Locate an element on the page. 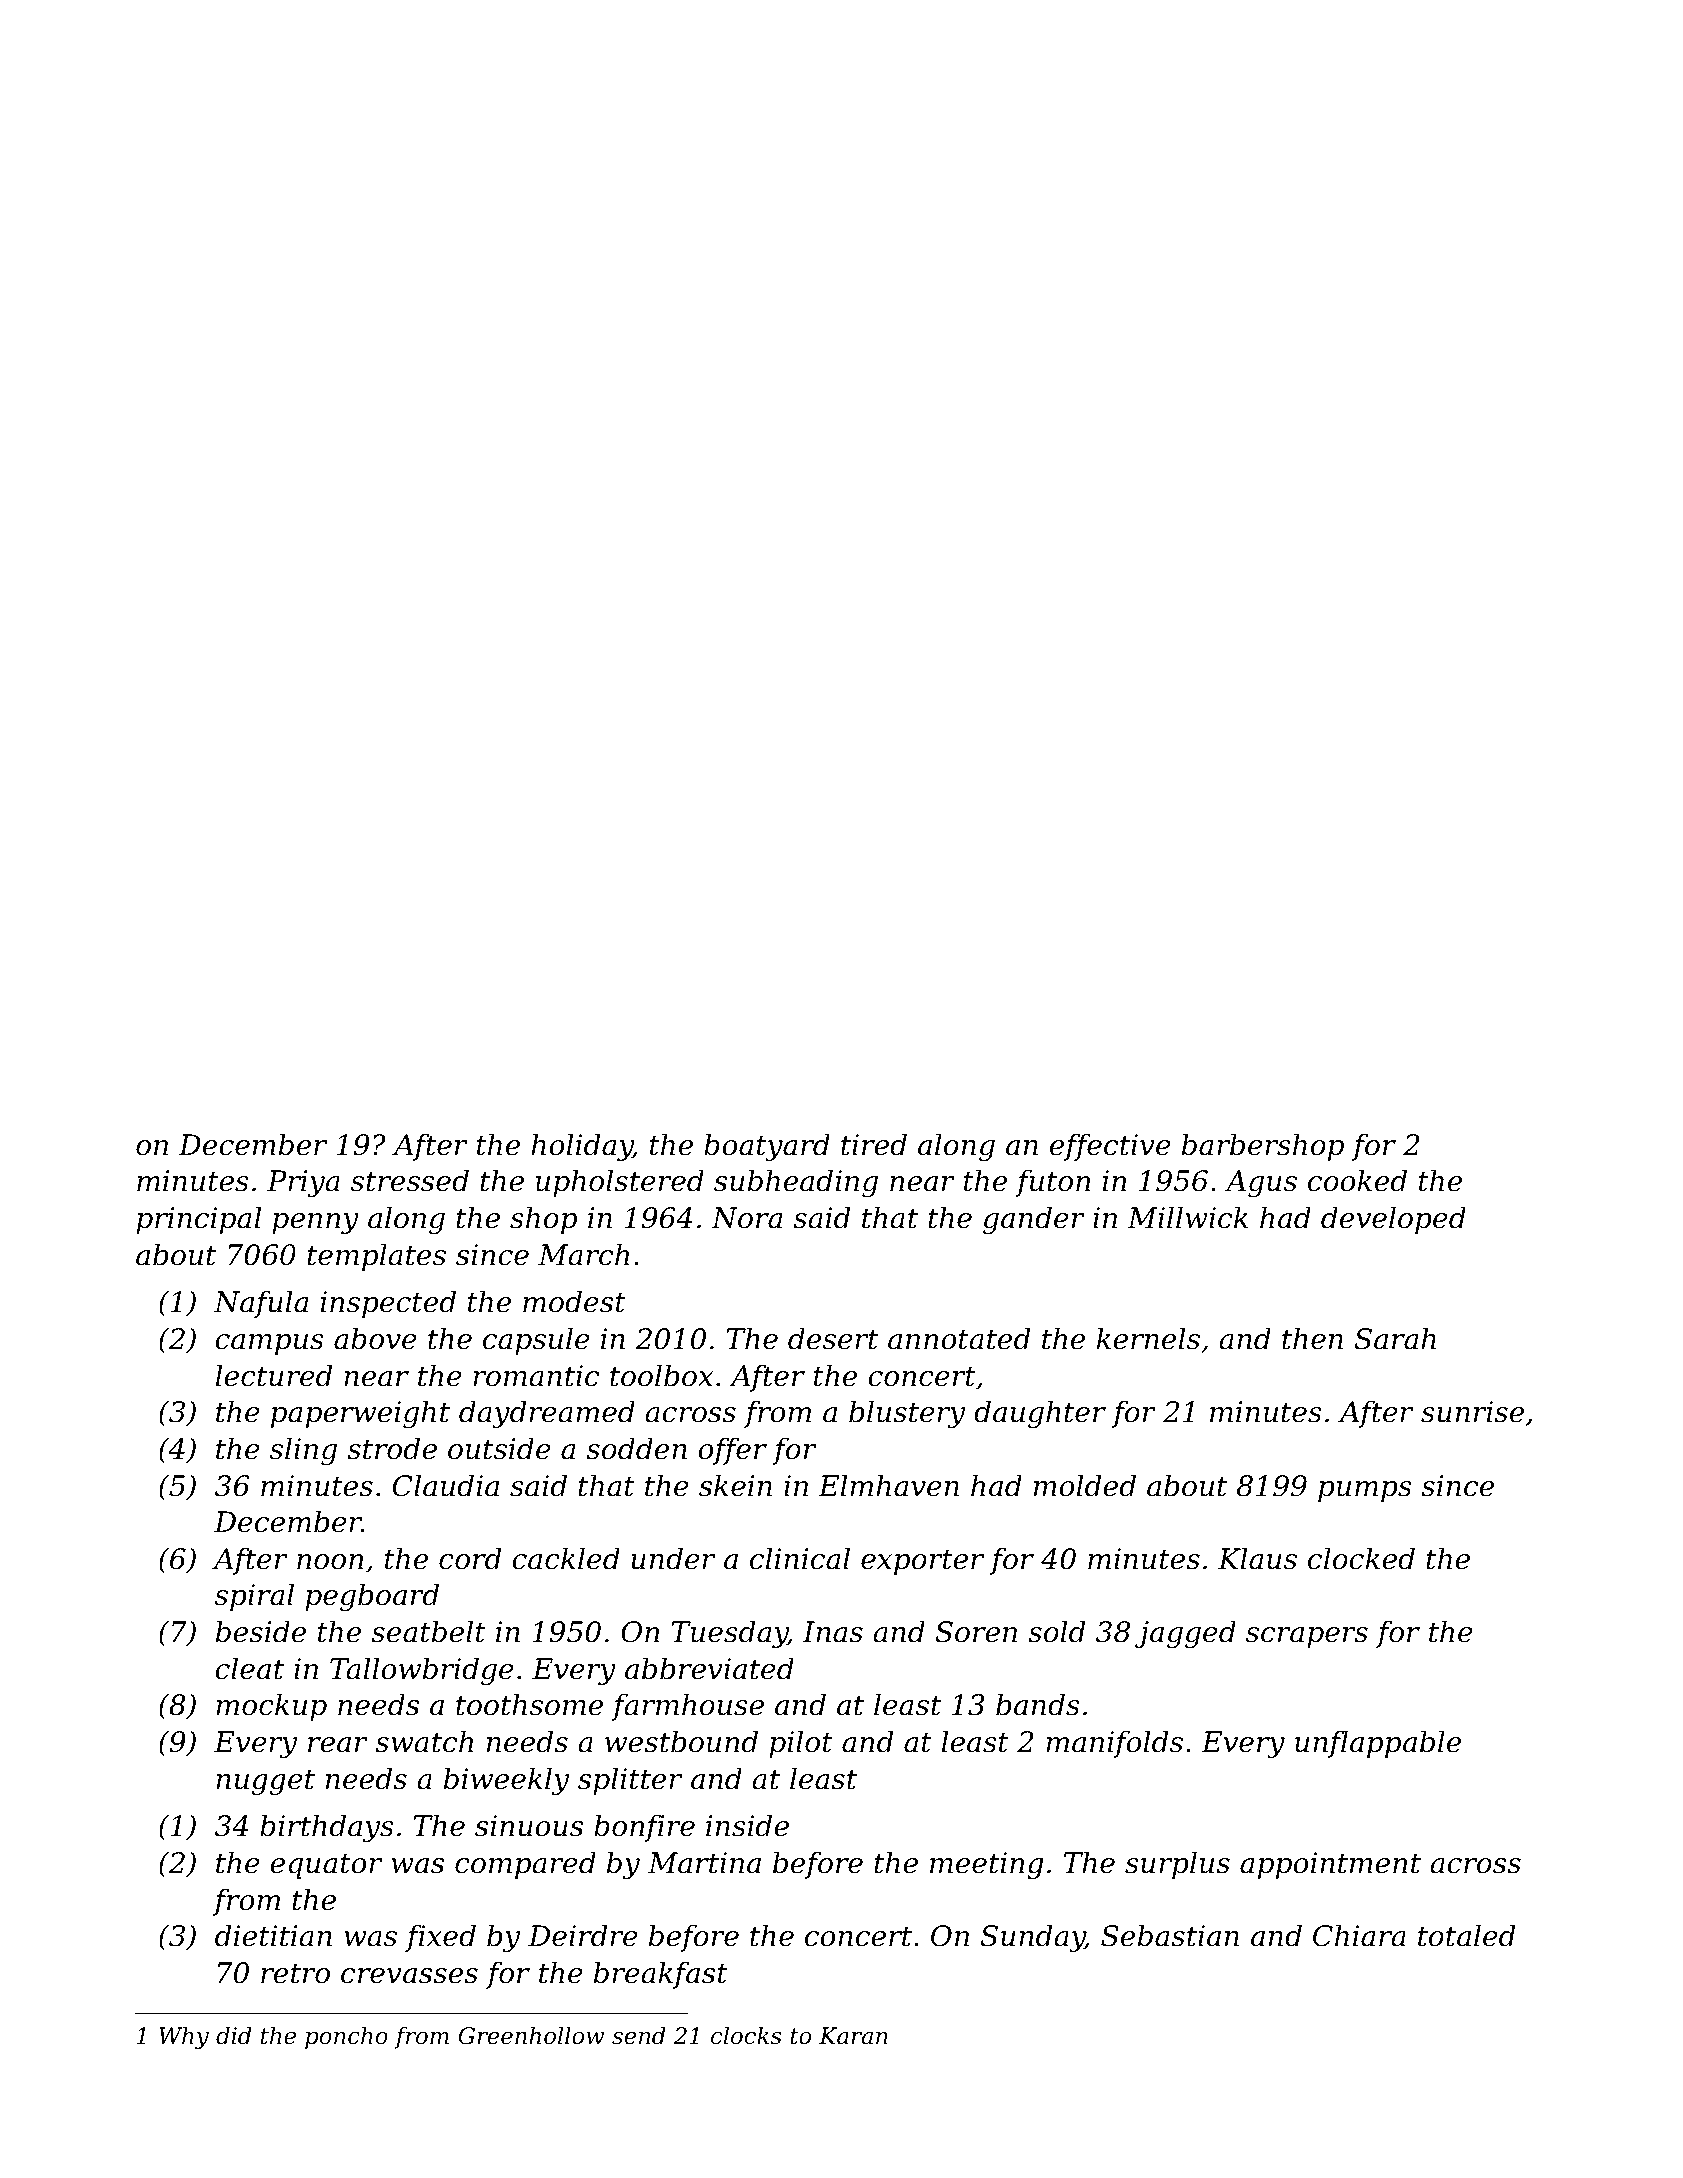  crevasses is located at coordinates (409, 1976).
